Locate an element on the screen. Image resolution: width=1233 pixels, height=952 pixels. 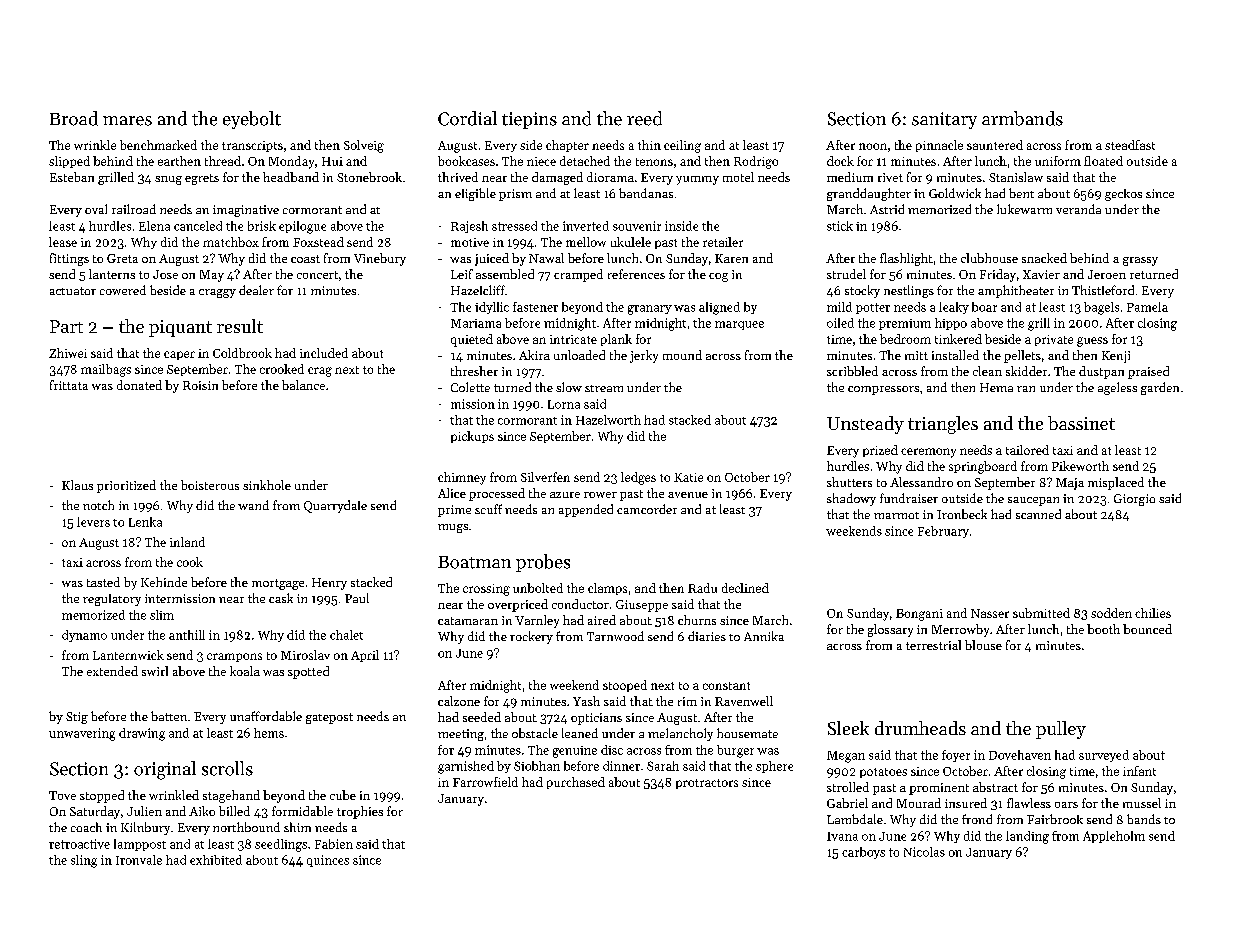
hippo is located at coordinates (951, 324).
